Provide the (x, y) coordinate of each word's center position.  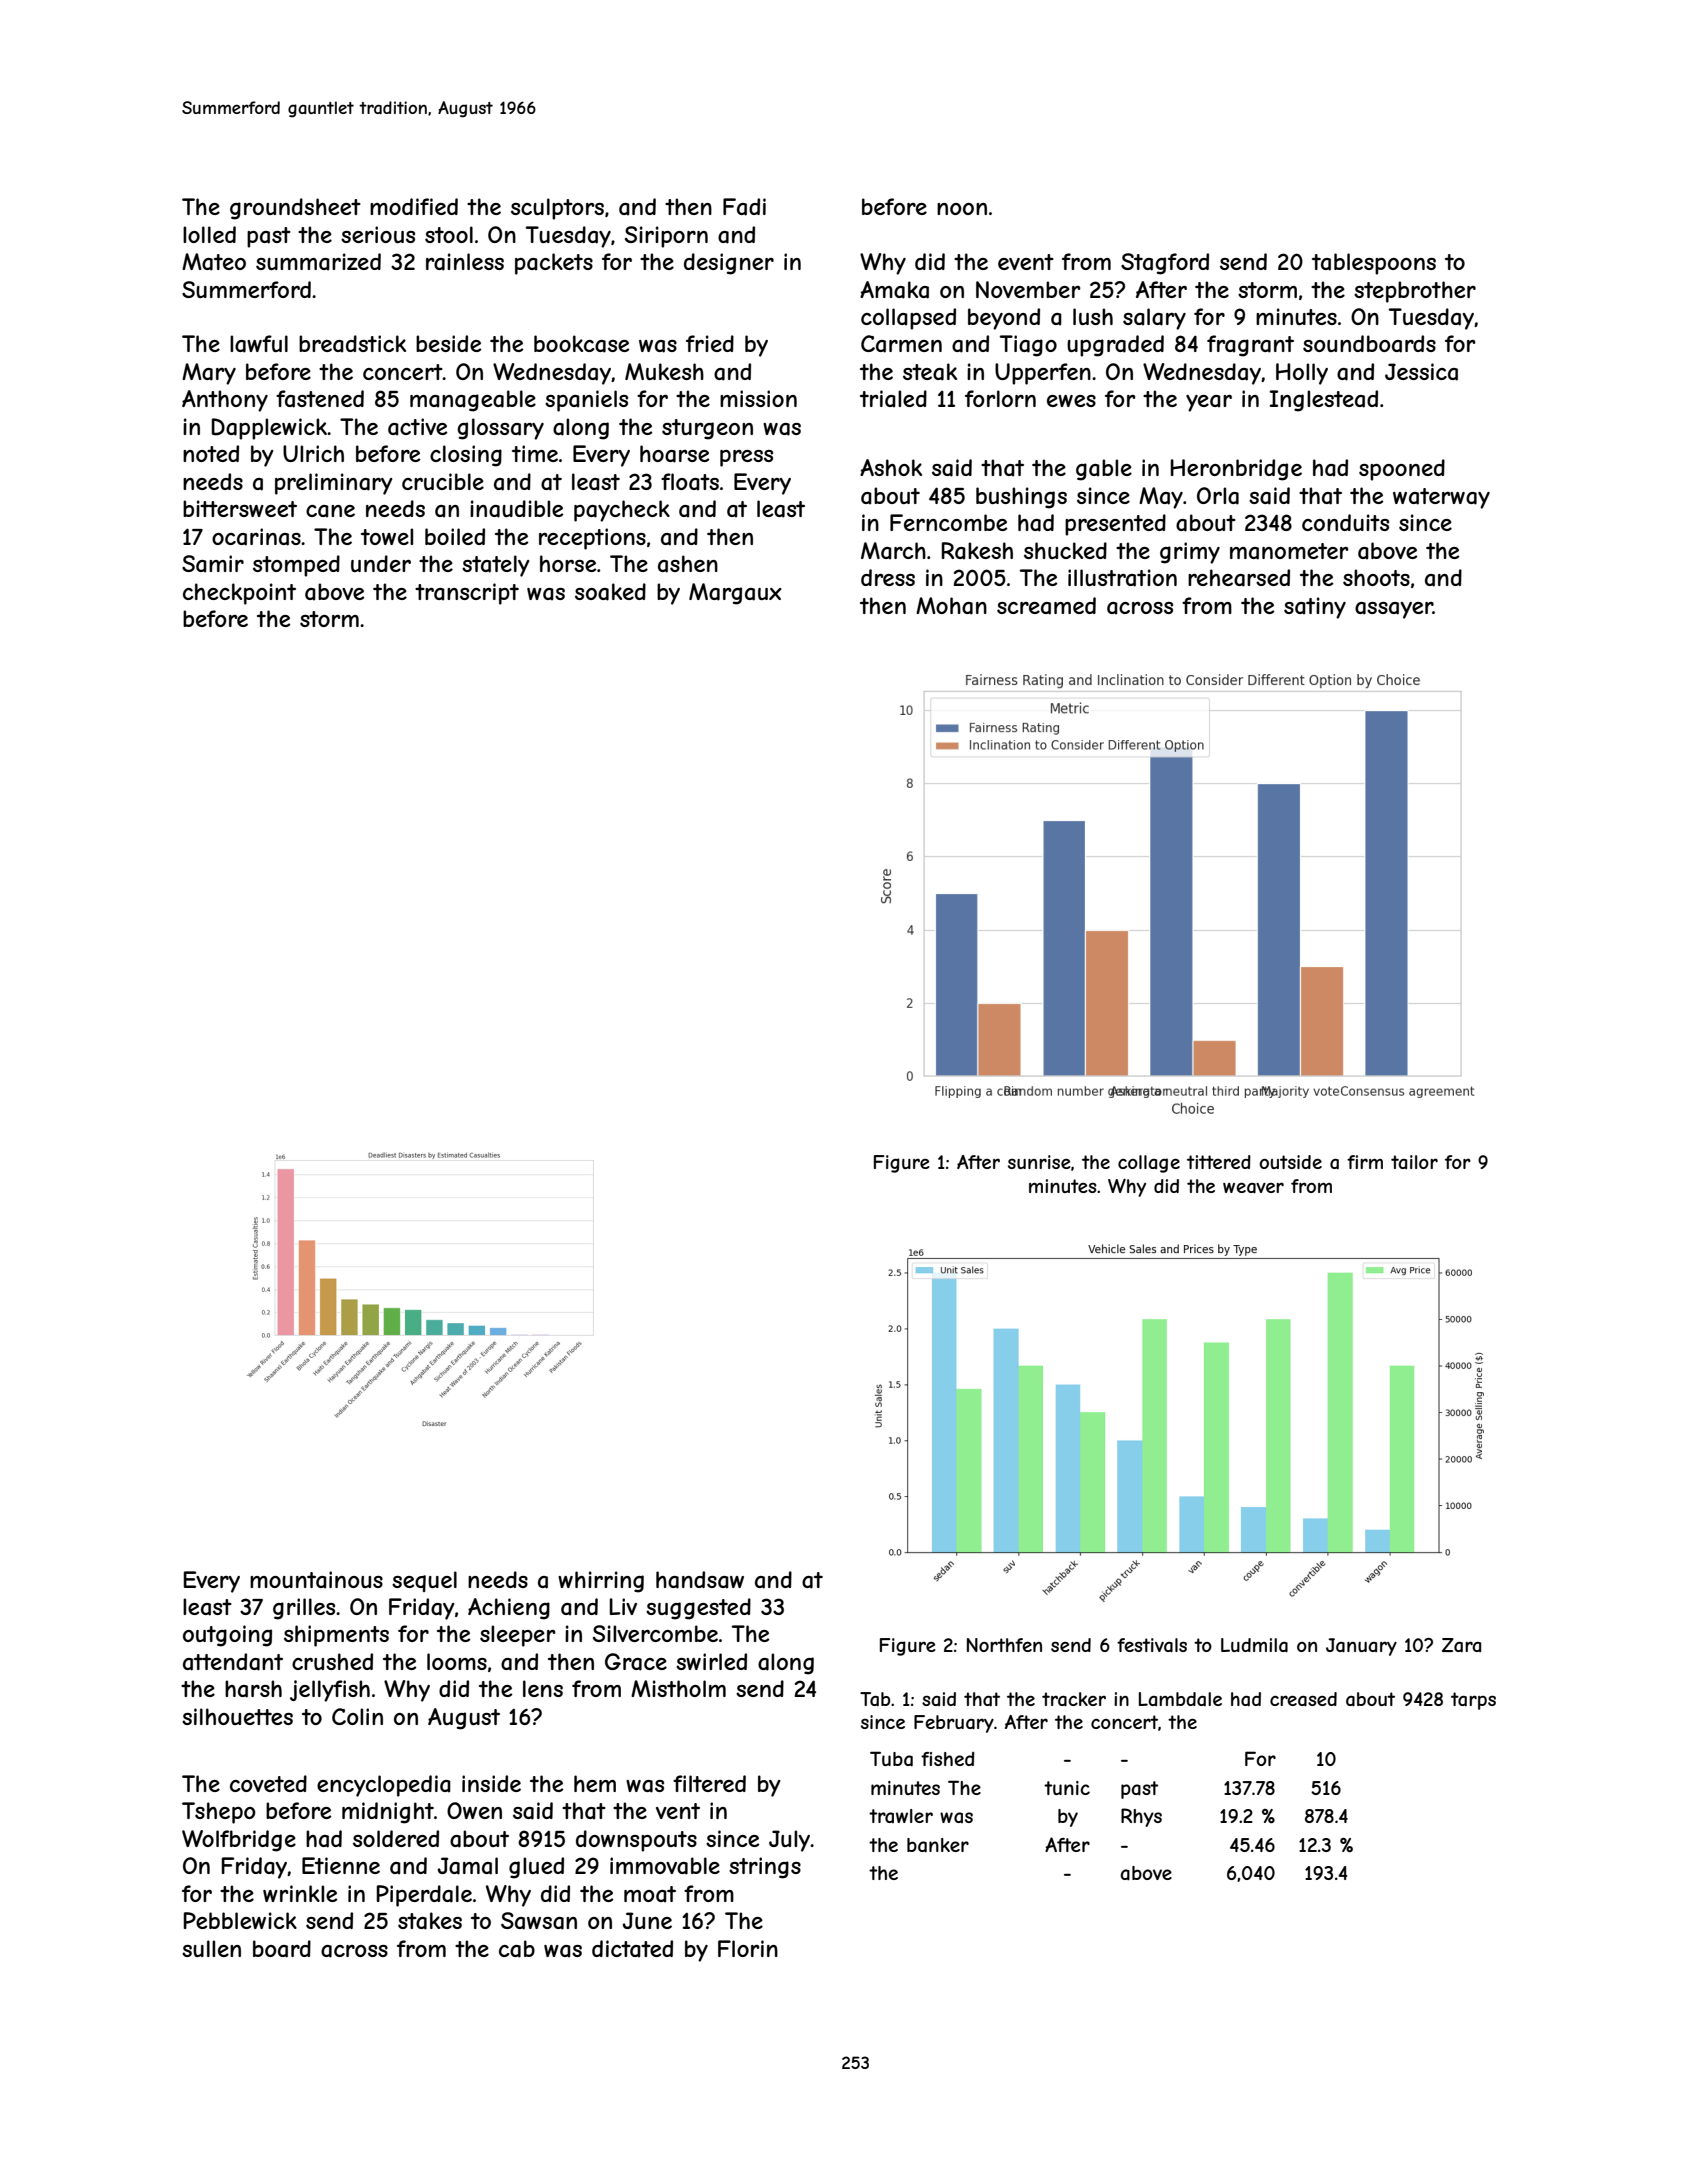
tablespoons (1374, 264)
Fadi (744, 207)
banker (938, 1845)
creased (1303, 1699)
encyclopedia (384, 1786)
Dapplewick (269, 429)
